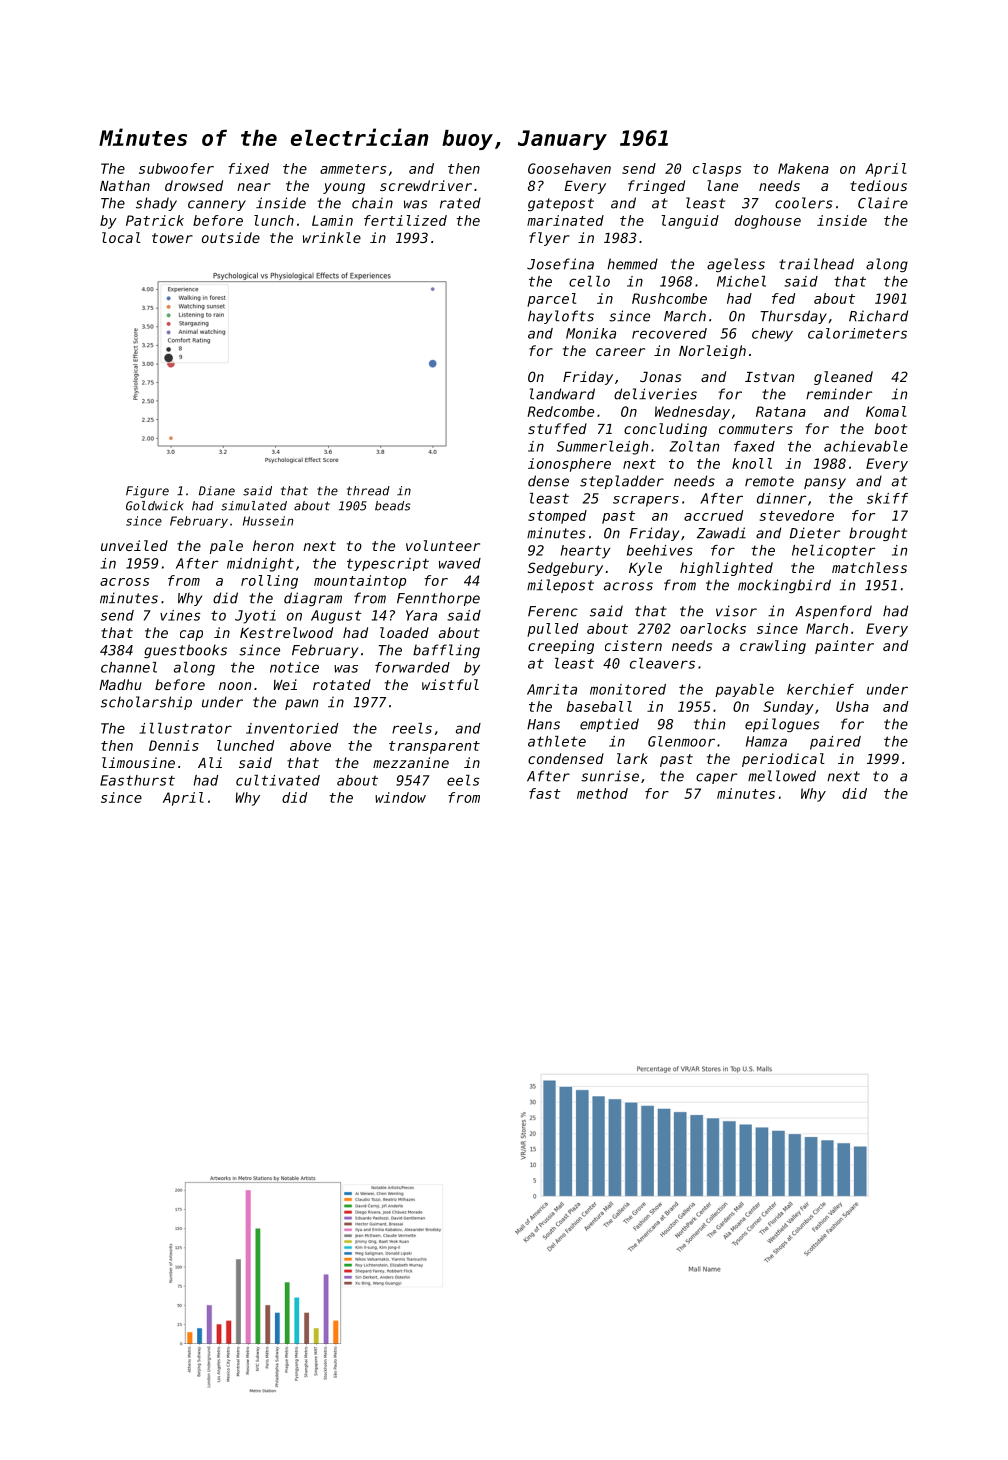  What do you see at coordinates (782, 776) in the screenshot?
I see `mellowed` at bounding box center [782, 776].
